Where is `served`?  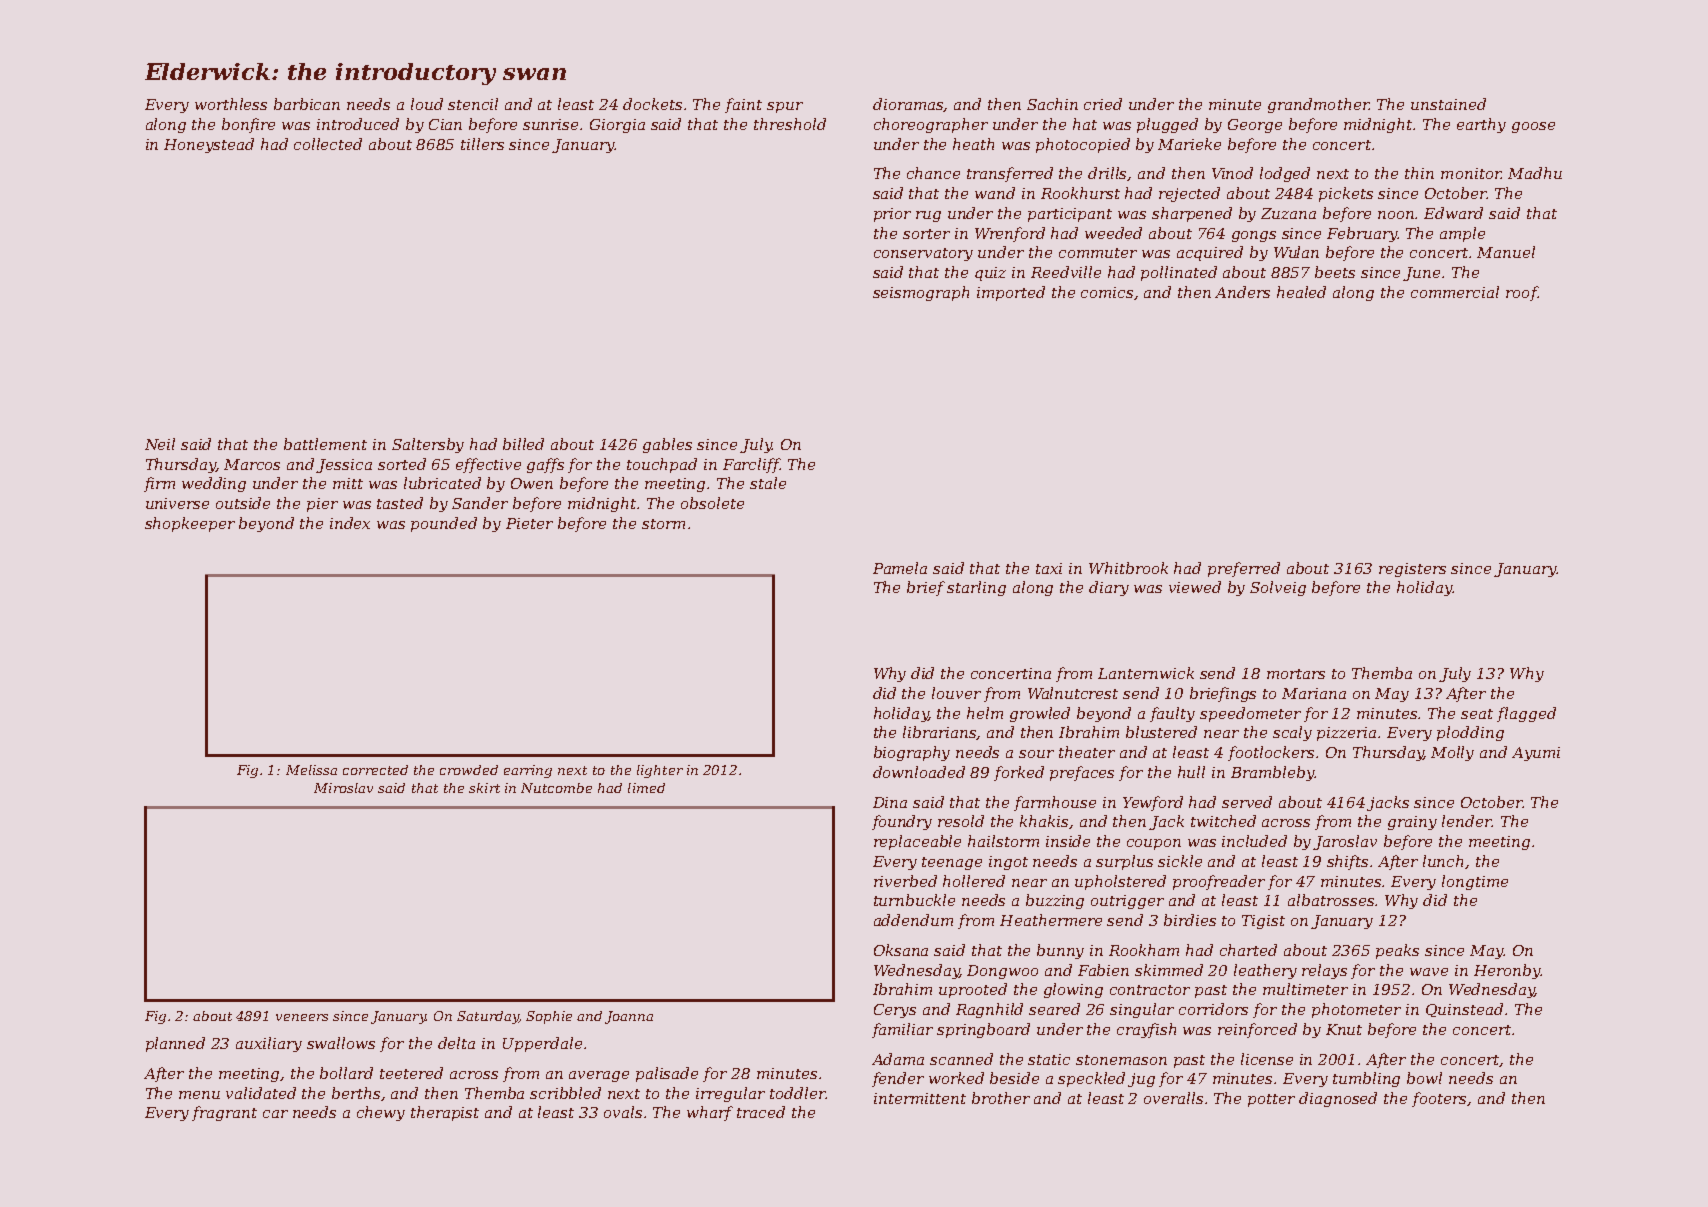 served is located at coordinates (1247, 802).
